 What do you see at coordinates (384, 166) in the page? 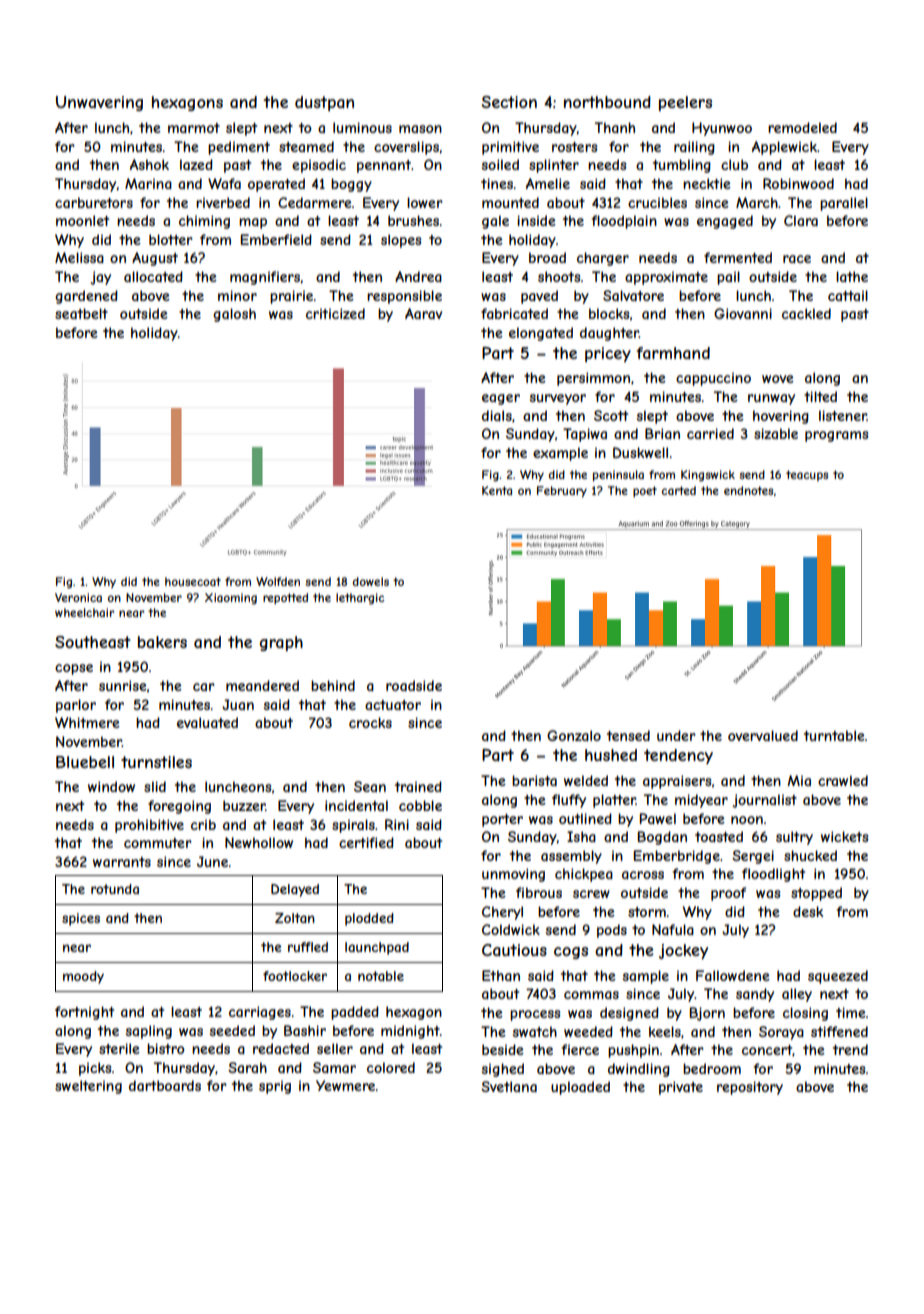
I see `pennant` at bounding box center [384, 166].
